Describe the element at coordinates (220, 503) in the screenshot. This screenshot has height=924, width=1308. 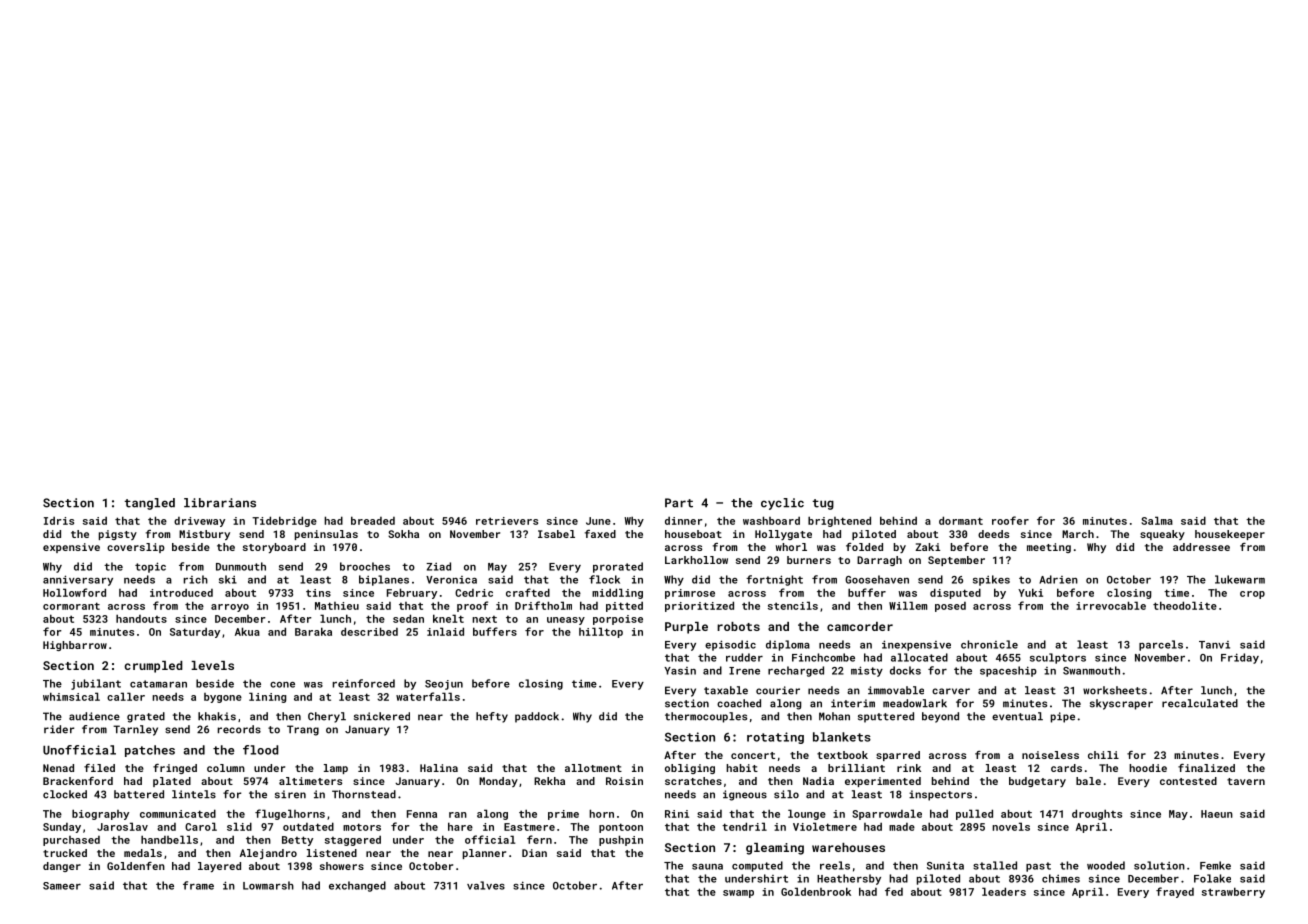
I see `librarians` at that location.
